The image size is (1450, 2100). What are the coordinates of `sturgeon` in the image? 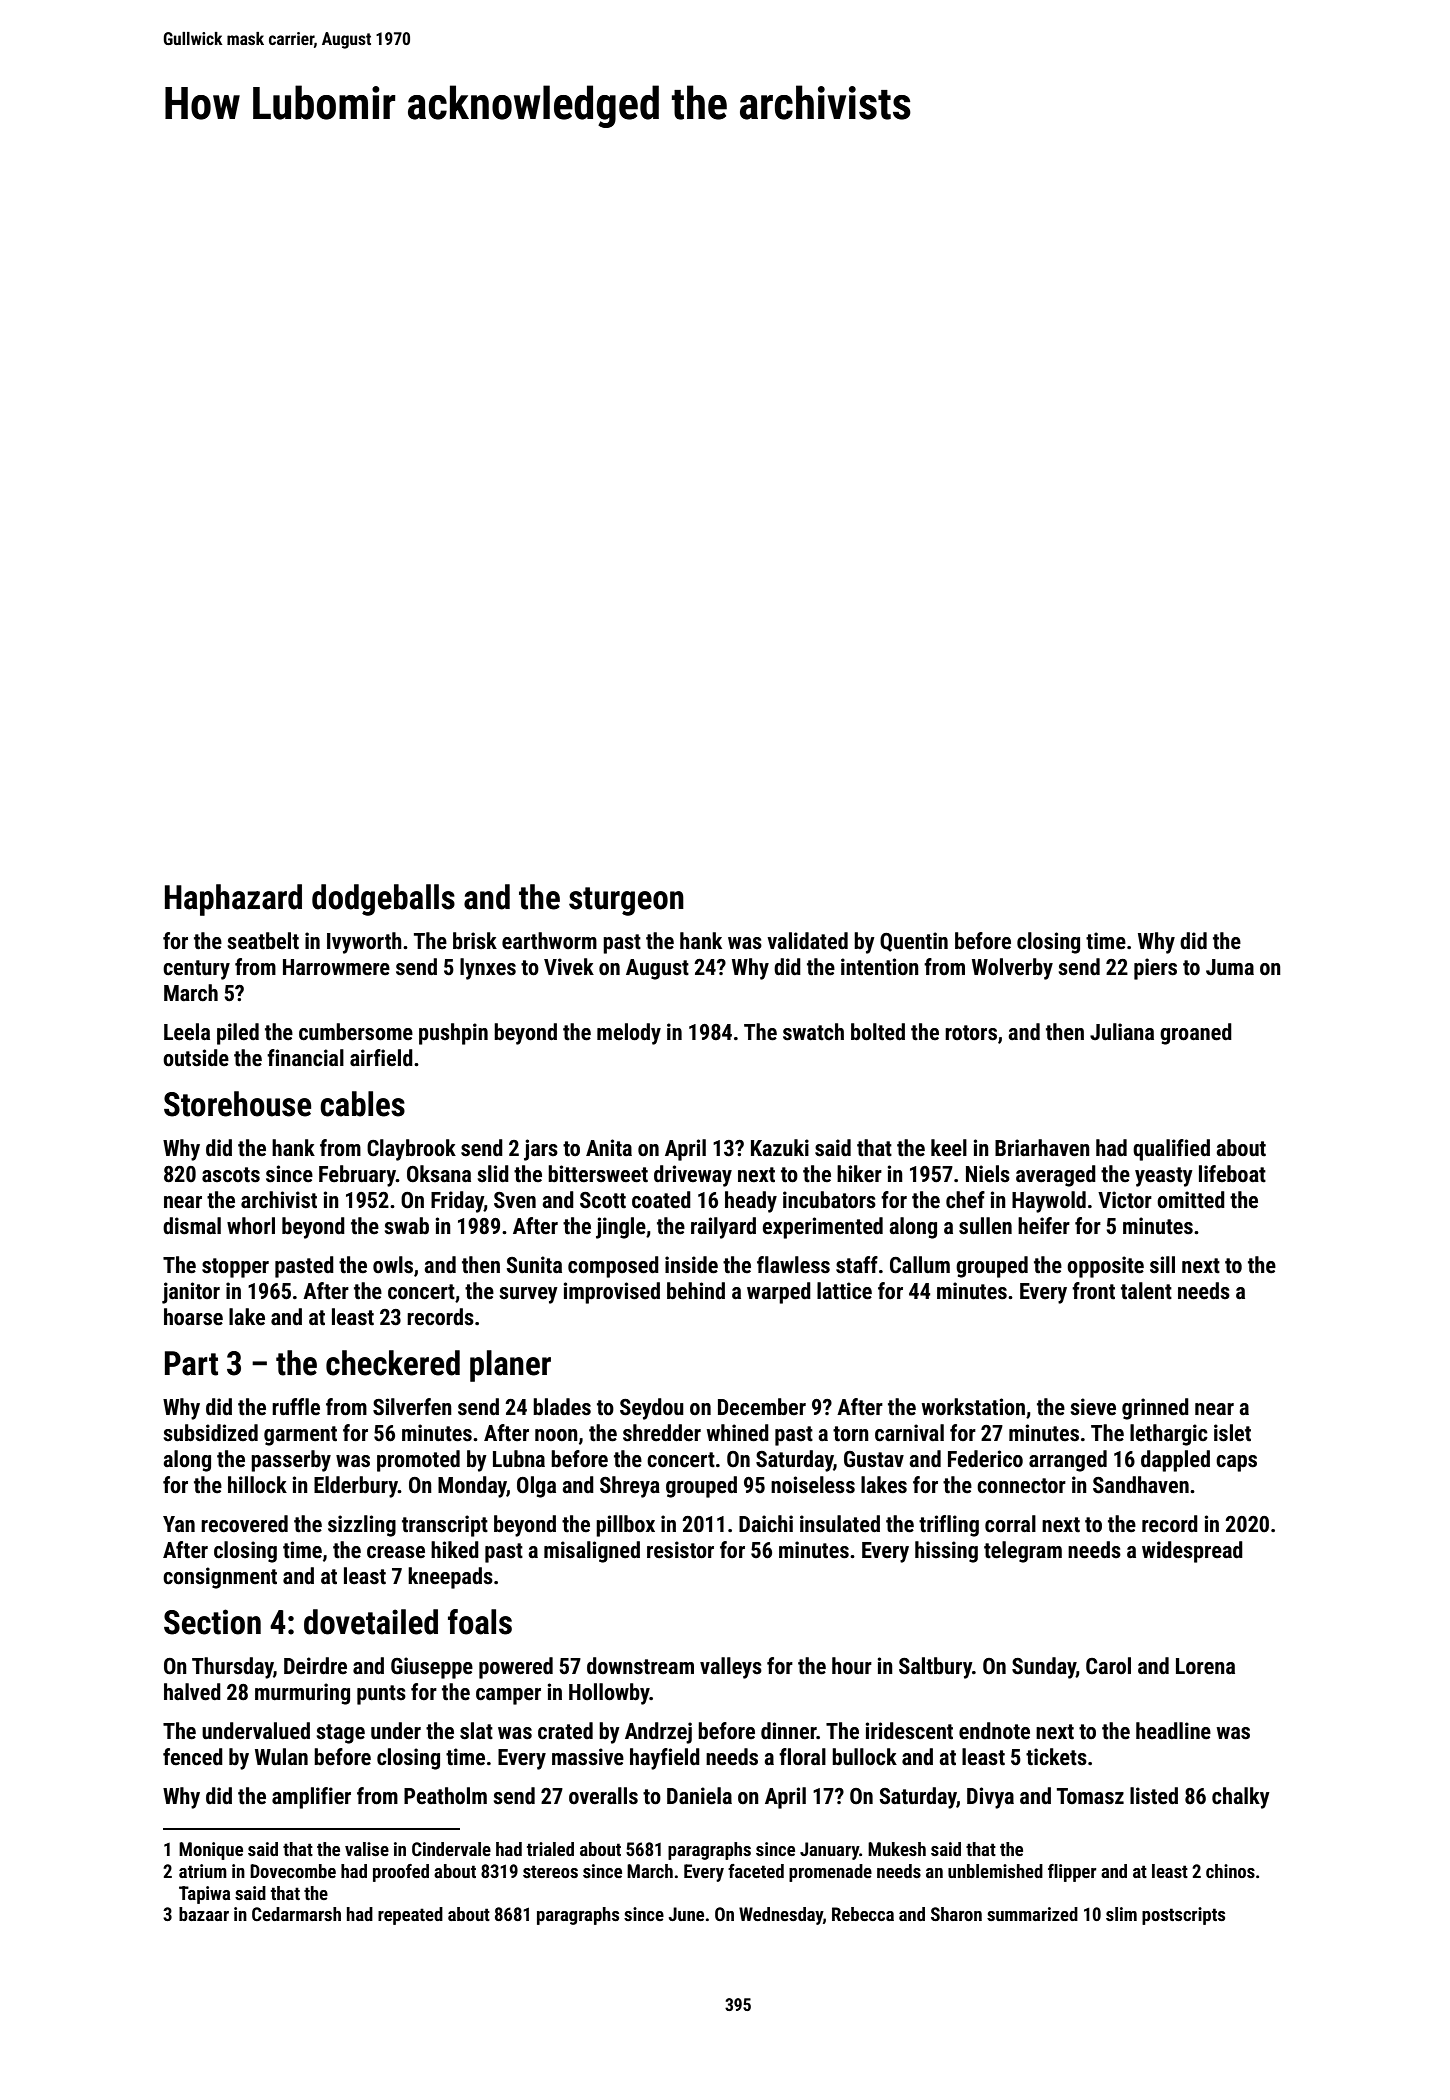 It's located at (626, 901).
